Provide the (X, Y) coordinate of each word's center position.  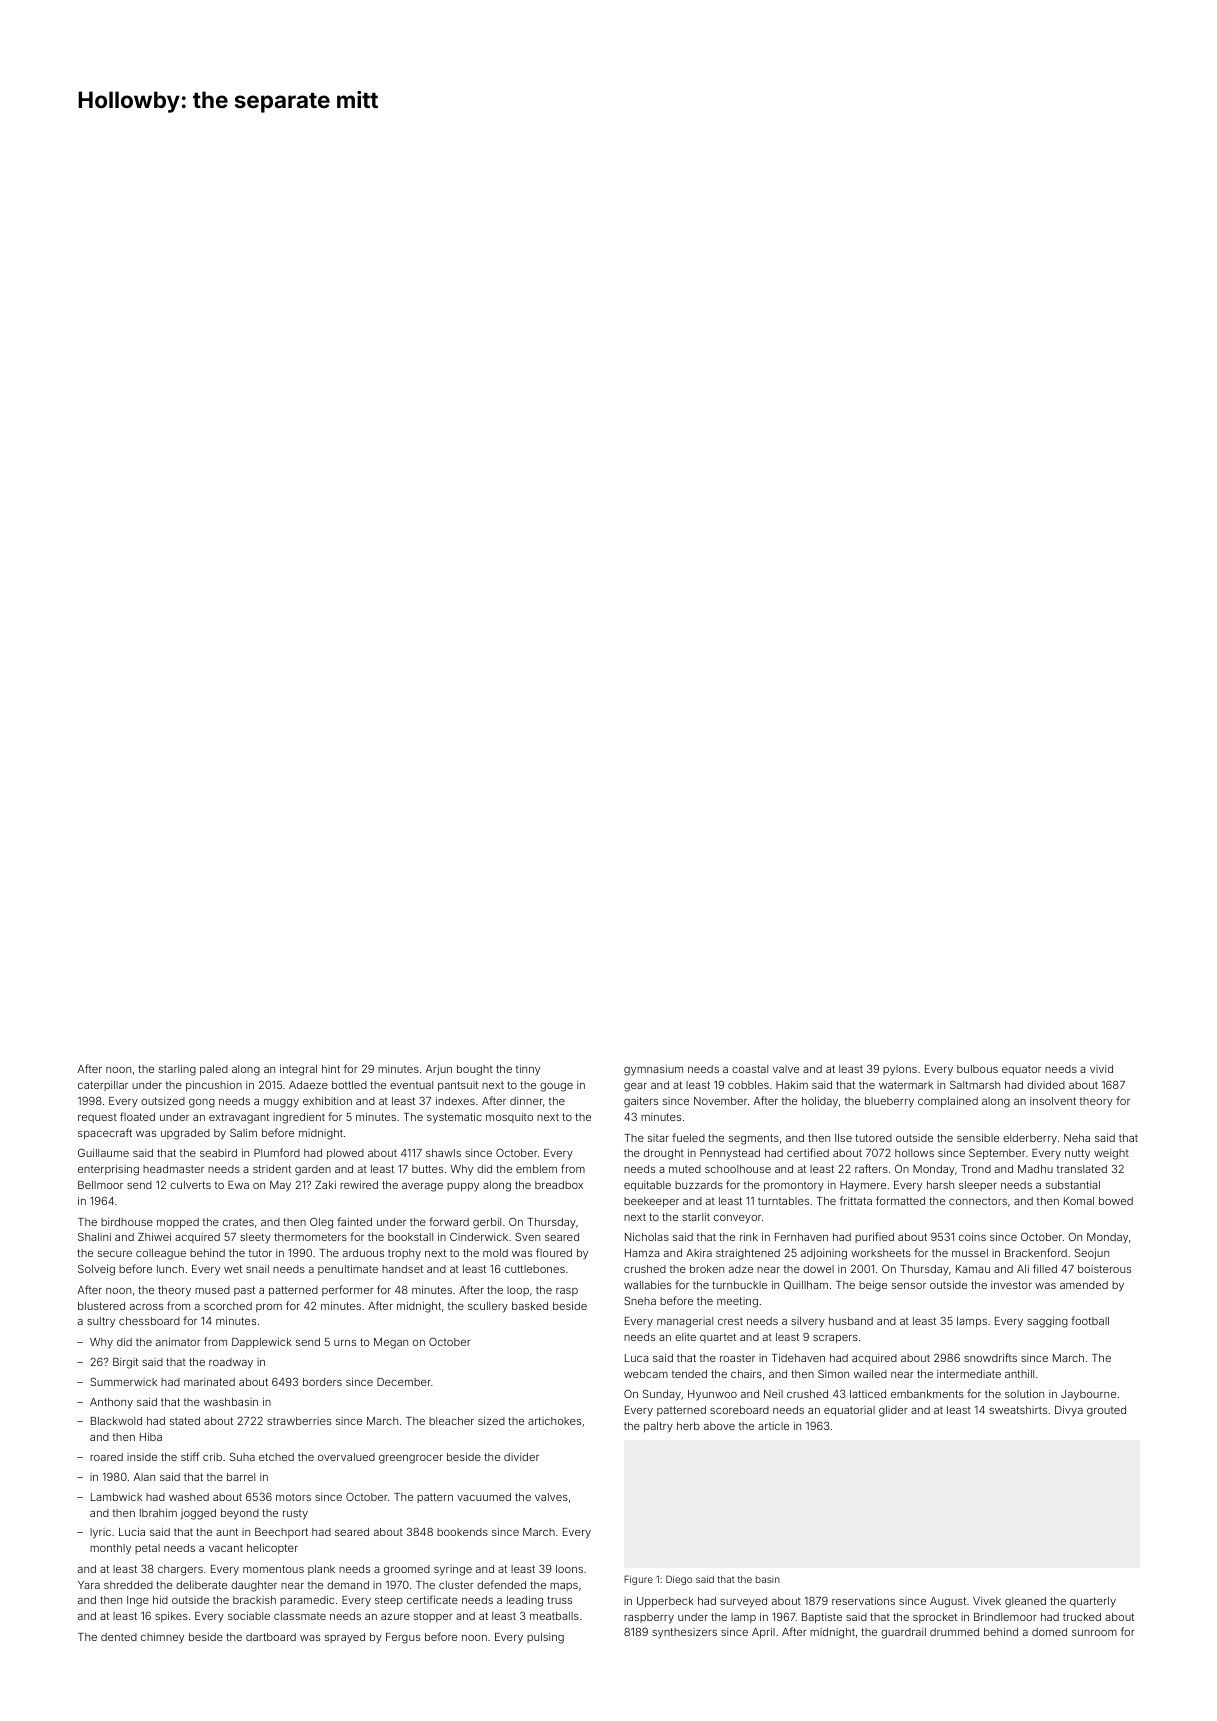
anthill (1019, 1374)
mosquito (509, 1118)
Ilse (843, 1138)
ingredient (299, 1118)
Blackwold (116, 1421)
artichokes (554, 1421)
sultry (101, 1322)
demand (348, 1585)
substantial (1073, 1185)
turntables (783, 1201)
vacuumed (484, 1497)
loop (518, 1291)
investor (1011, 1285)
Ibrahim (158, 1513)
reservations (863, 1601)
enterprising (108, 1170)
